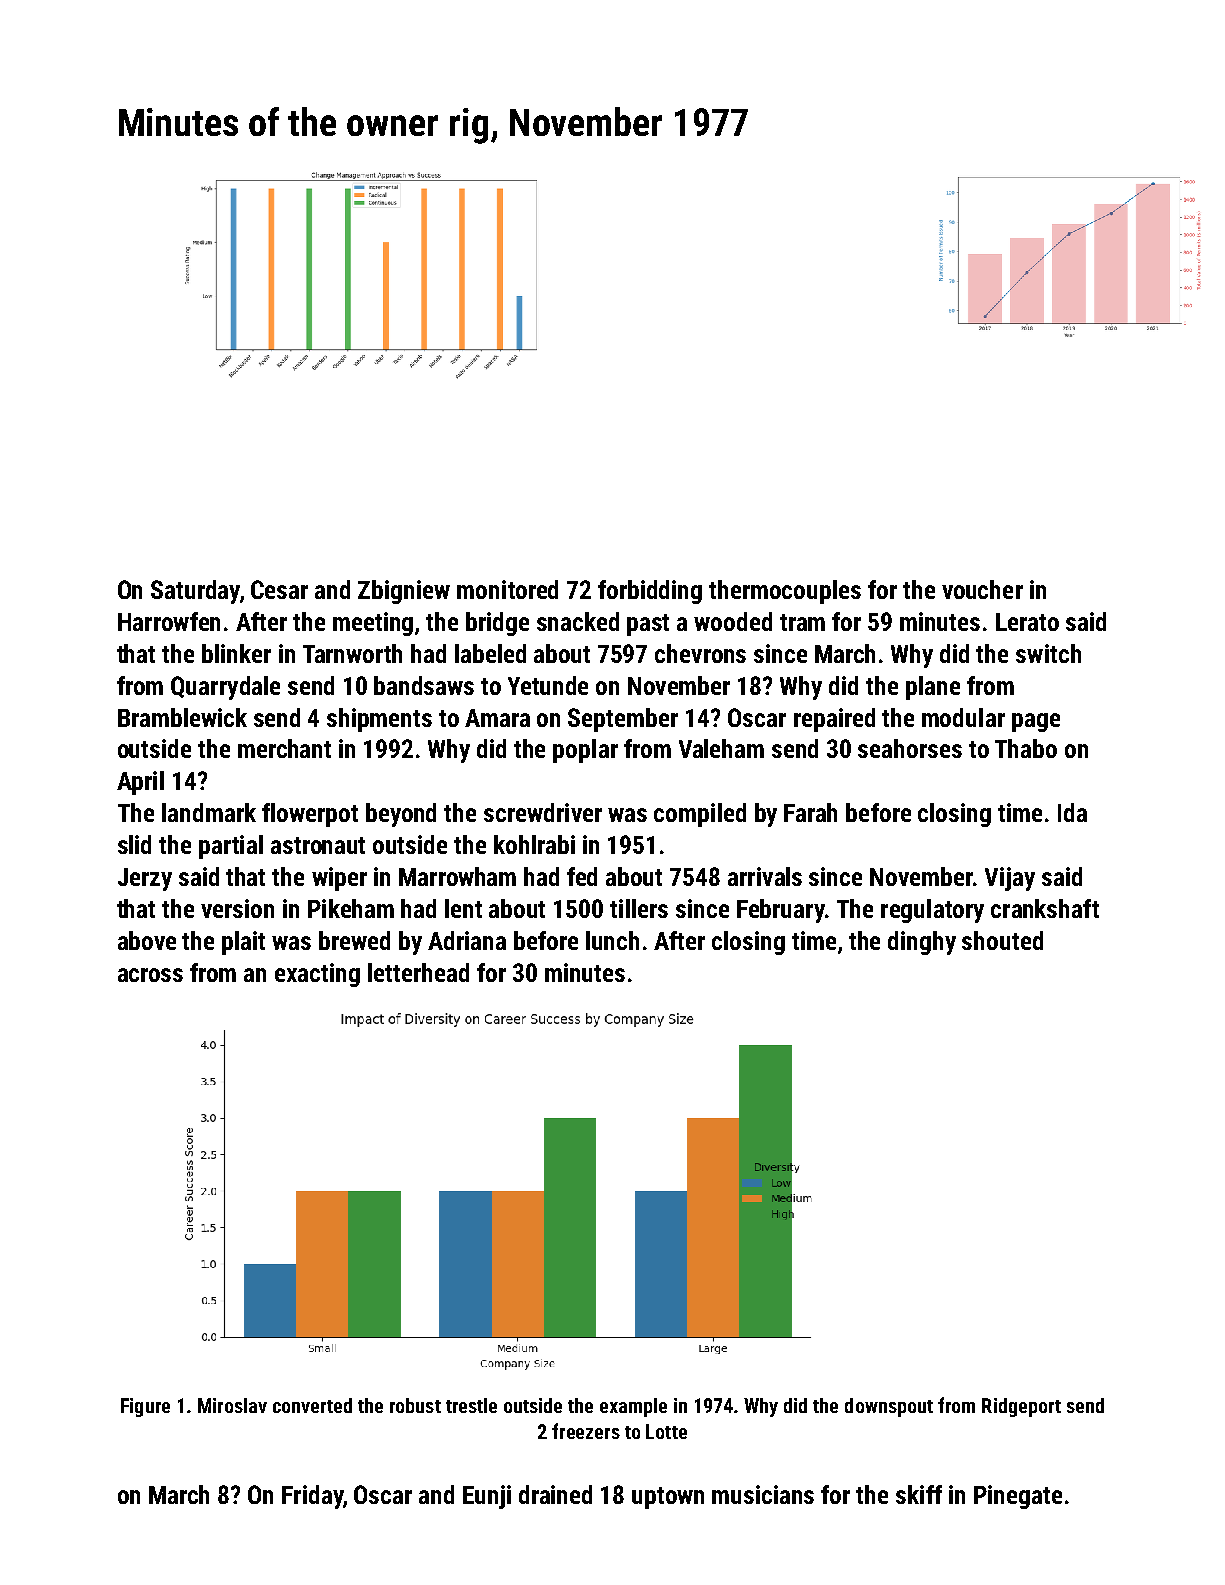 This screenshot has height=1585, width=1225. Describe the element at coordinates (145, 1407) in the screenshot. I see `Figure` at that location.
